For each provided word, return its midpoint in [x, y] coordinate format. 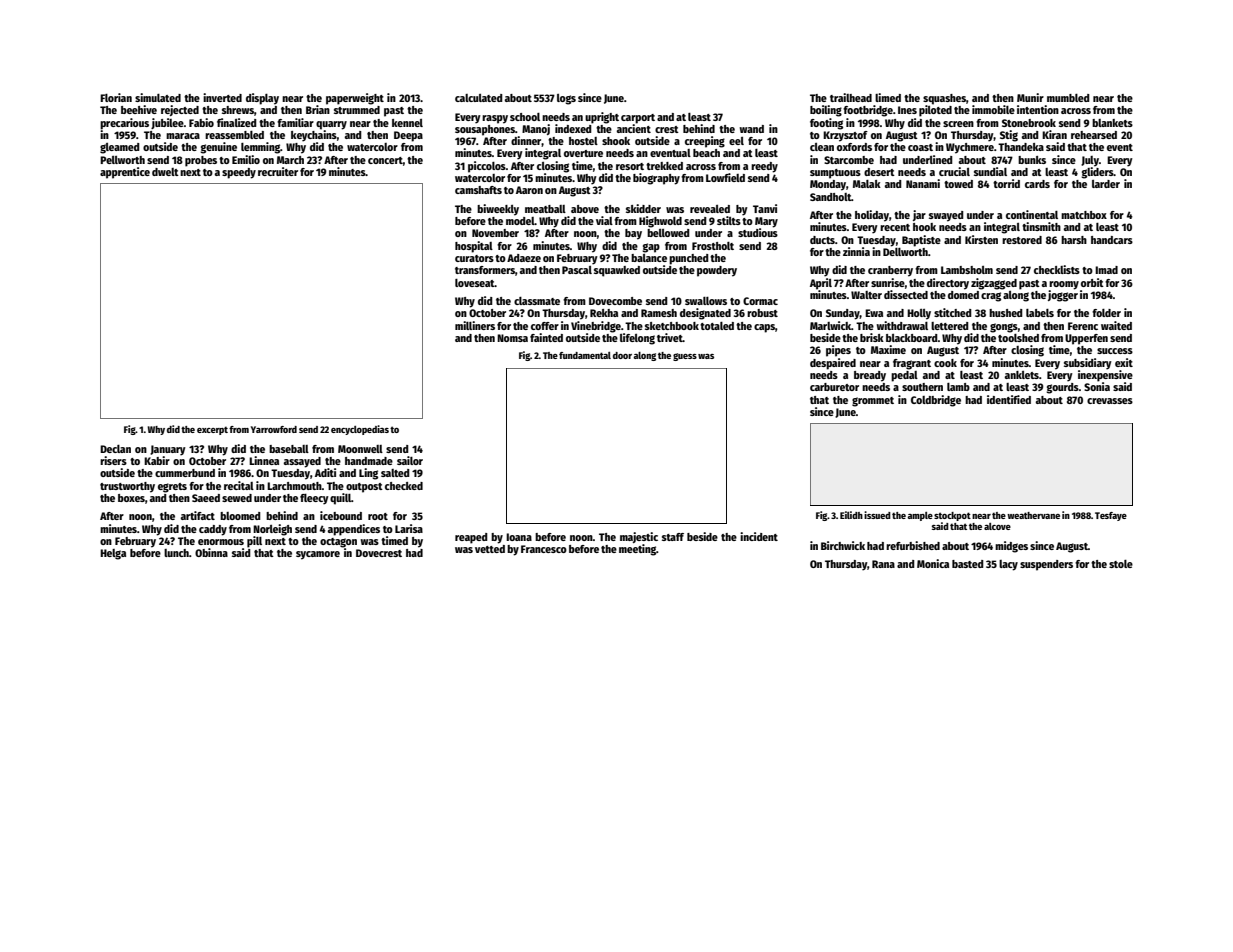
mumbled [1068, 98]
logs [566, 99]
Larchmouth [294, 486]
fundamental [585, 355]
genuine [219, 148]
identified [1009, 399]
